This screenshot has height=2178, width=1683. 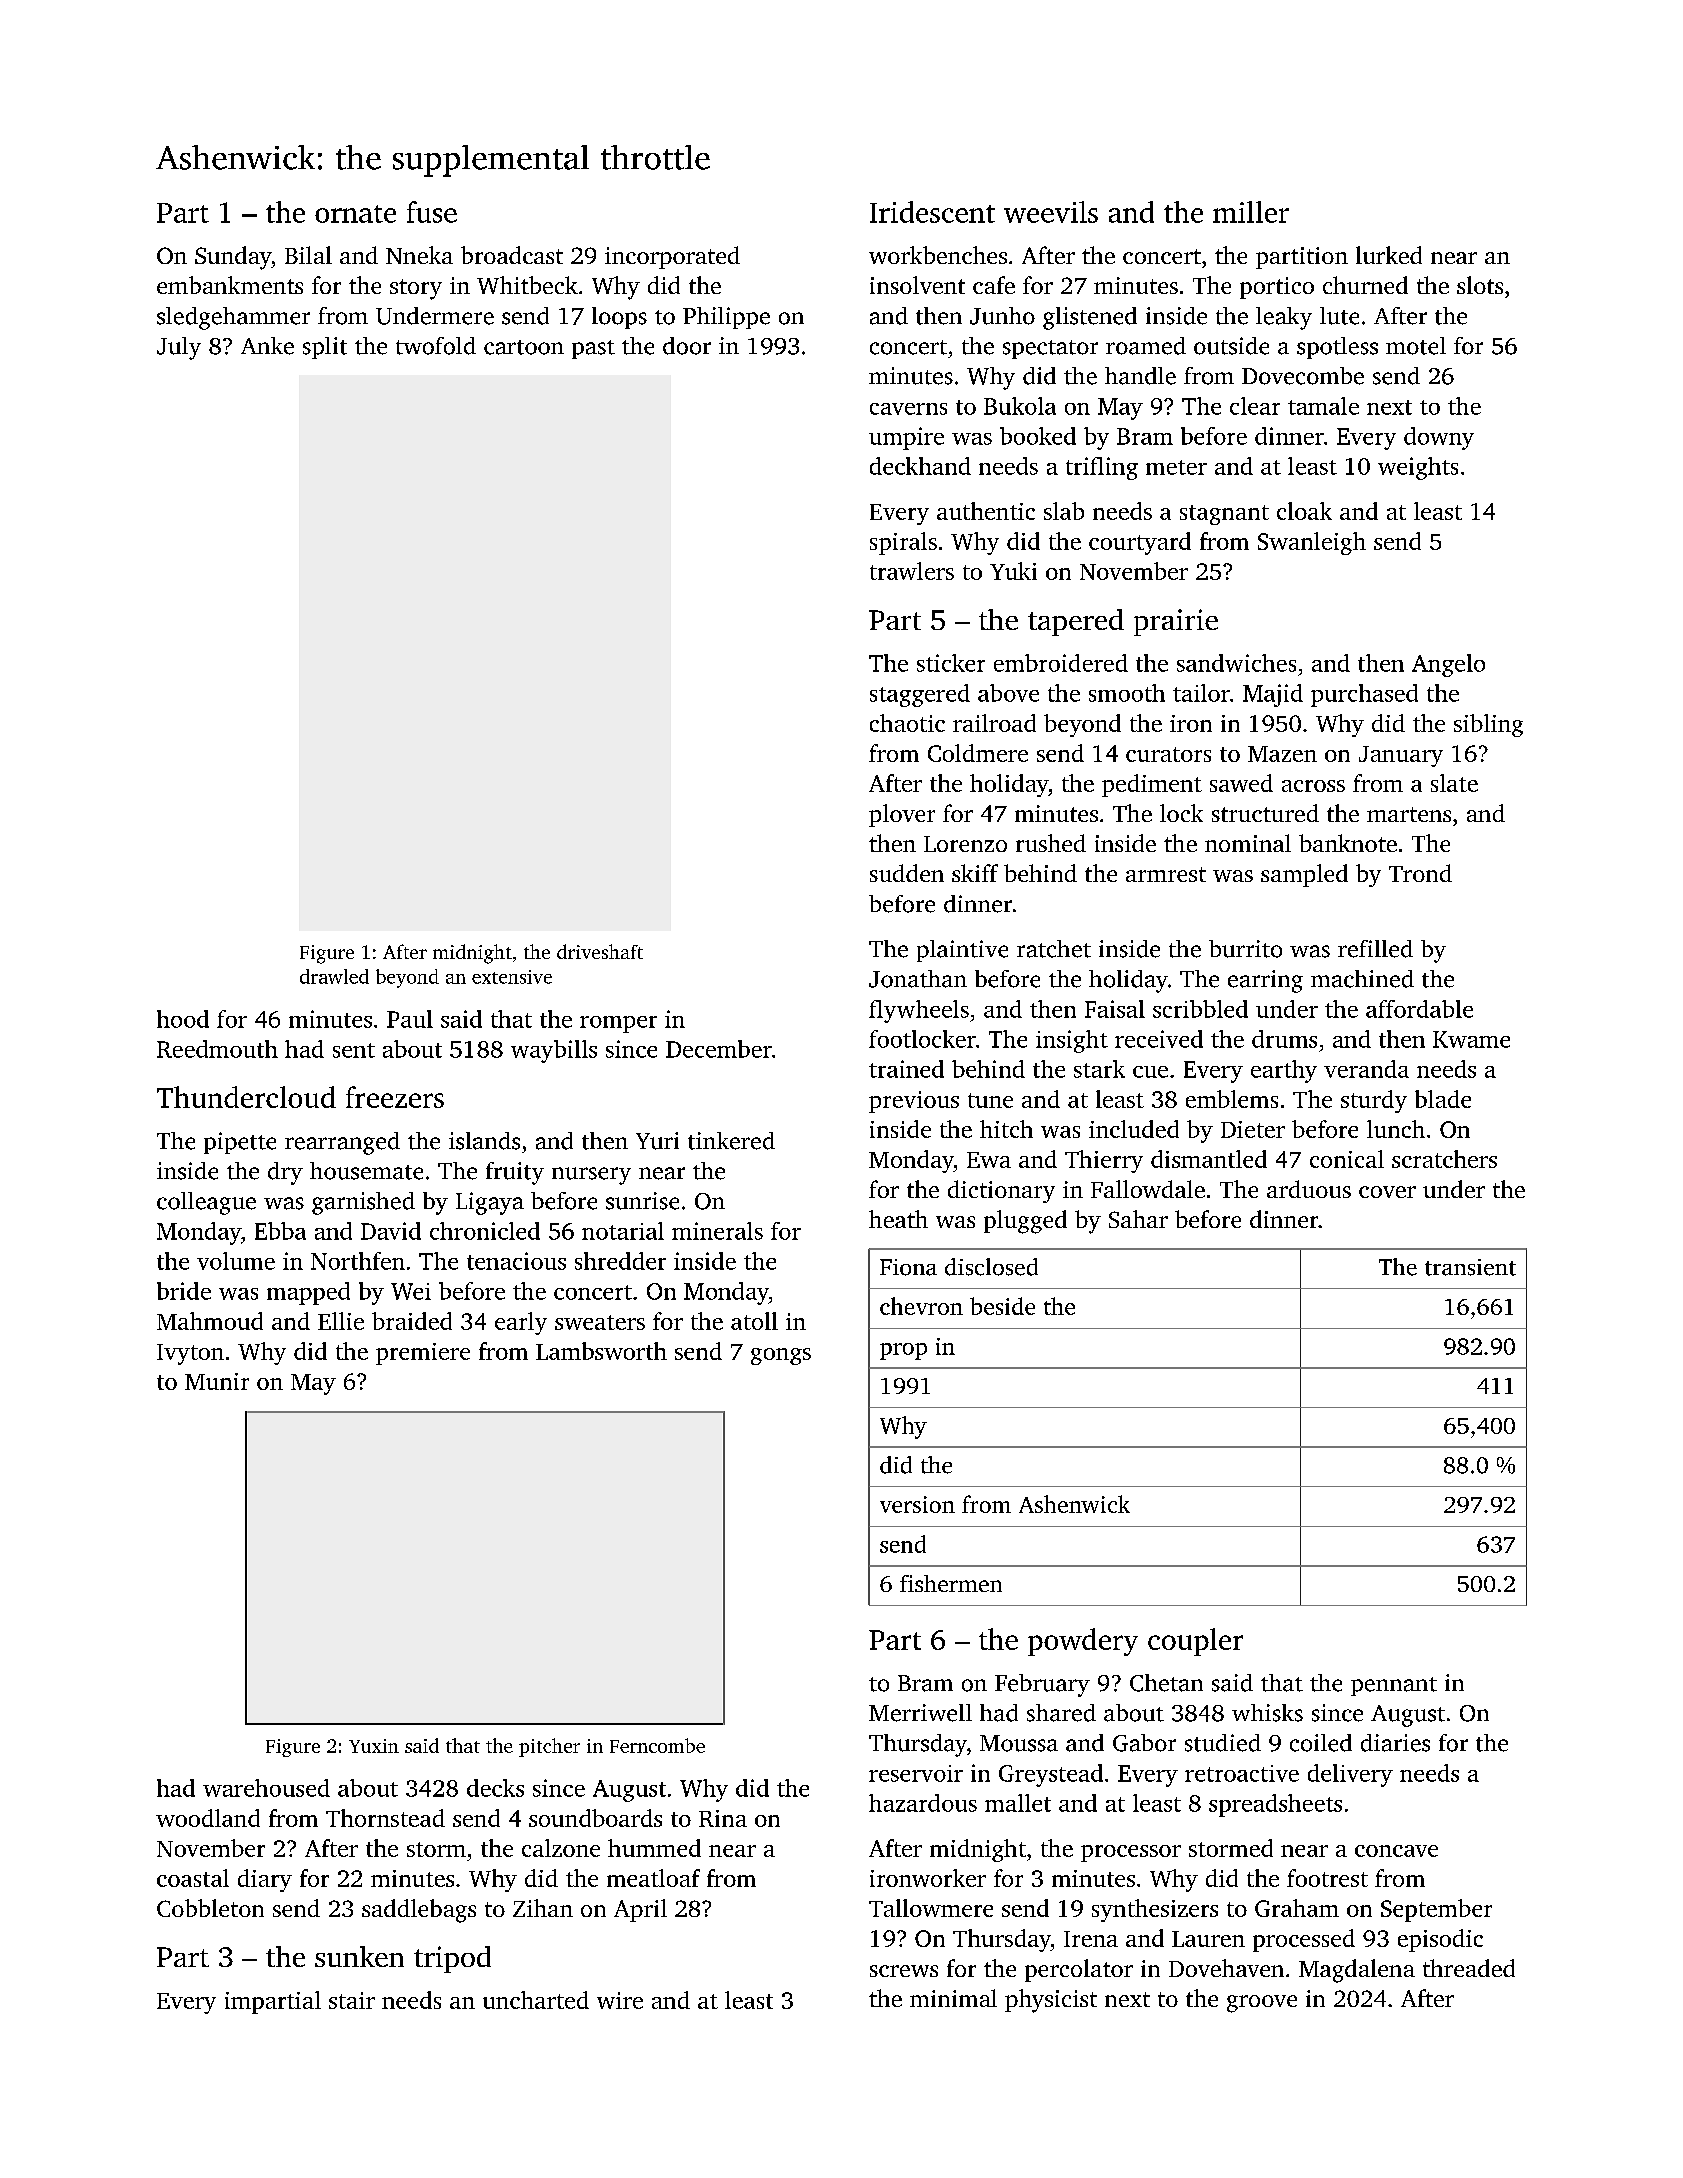 I want to click on dry, so click(x=285, y=1173).
